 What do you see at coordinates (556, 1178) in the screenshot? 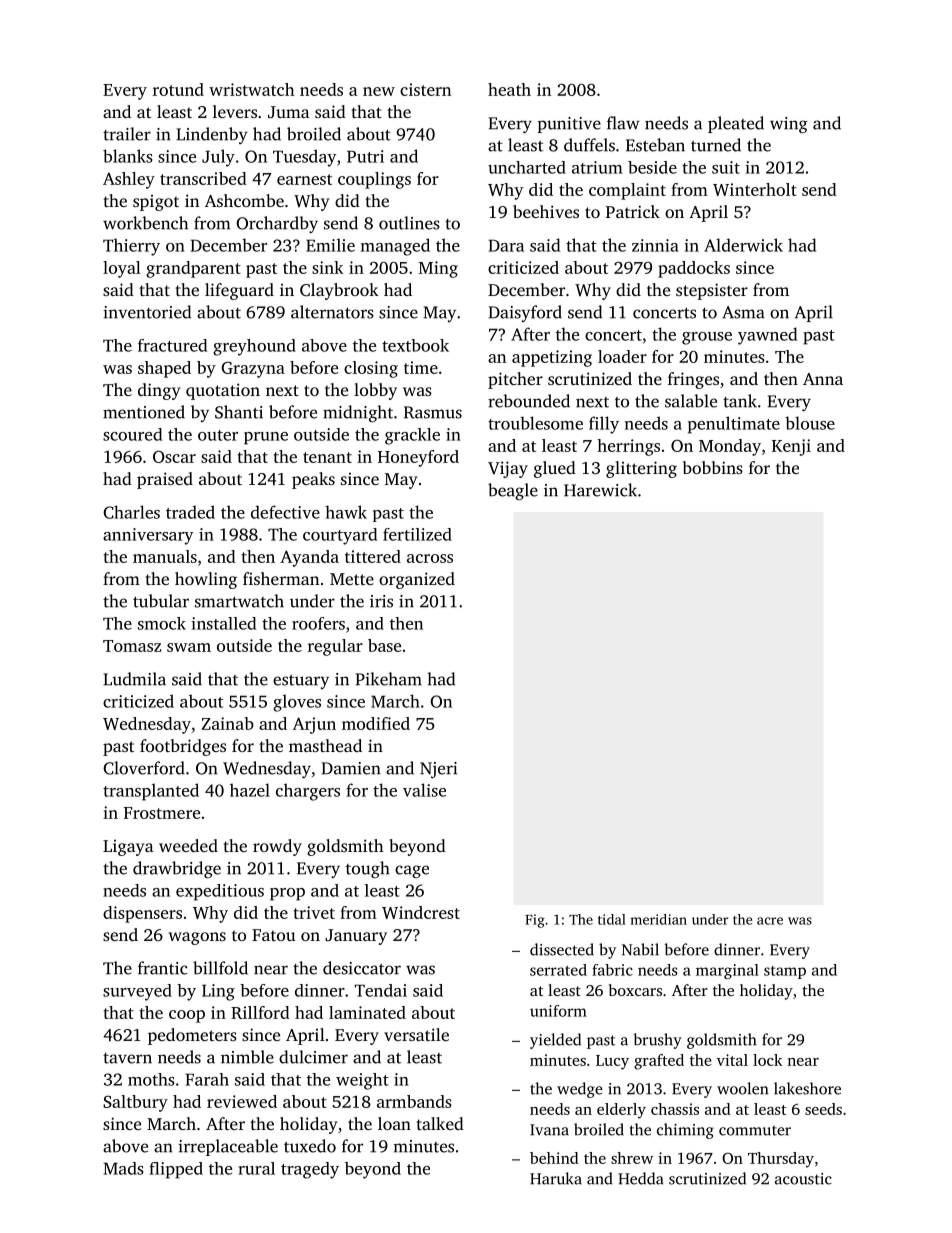
I see `Haruka` at bounding box center [556, 1178].
